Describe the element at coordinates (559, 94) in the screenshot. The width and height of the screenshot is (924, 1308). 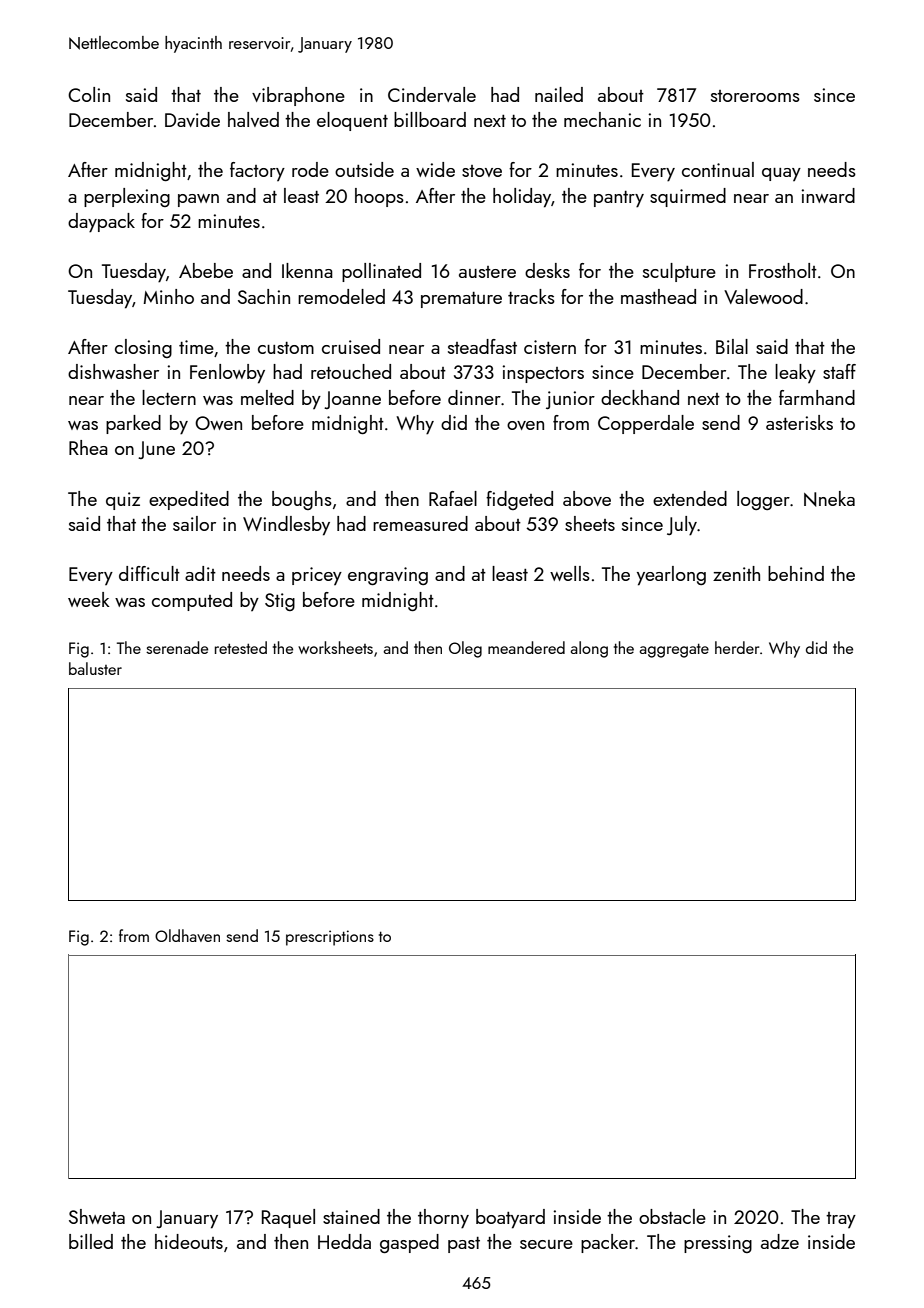
I see `nailed` at that location.
